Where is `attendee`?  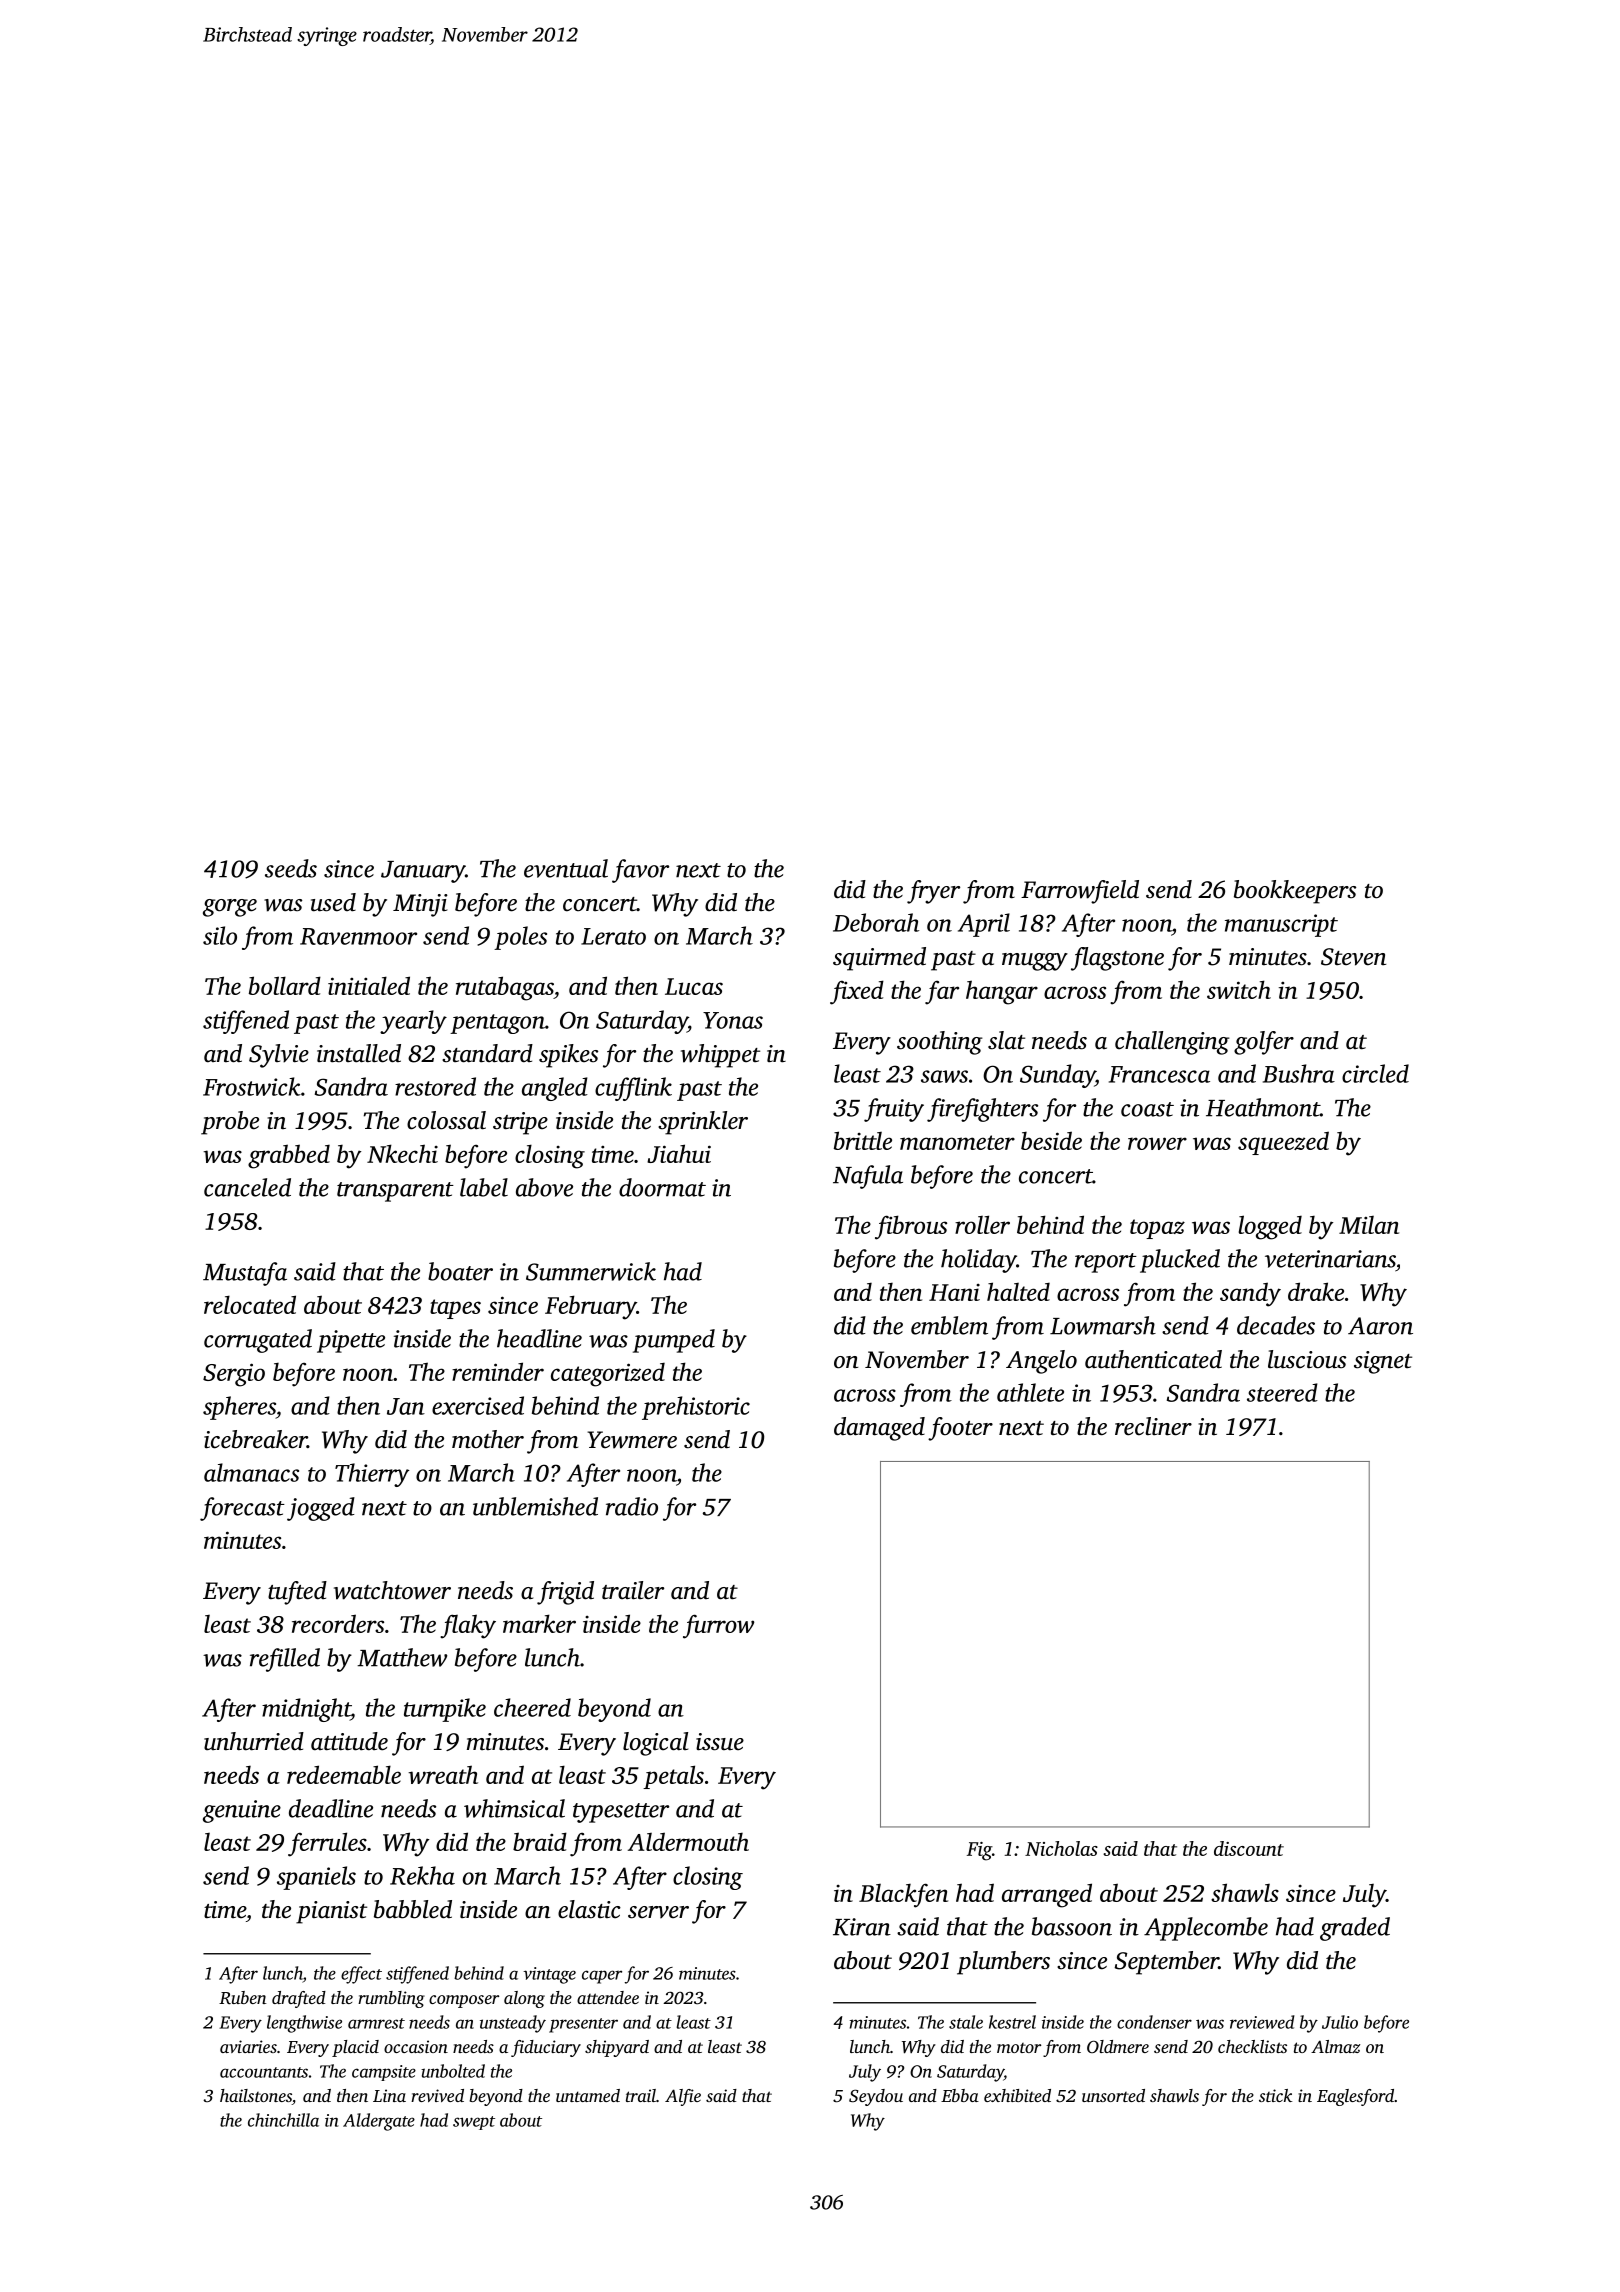 attendee is located at coordinates (608, 1997).
